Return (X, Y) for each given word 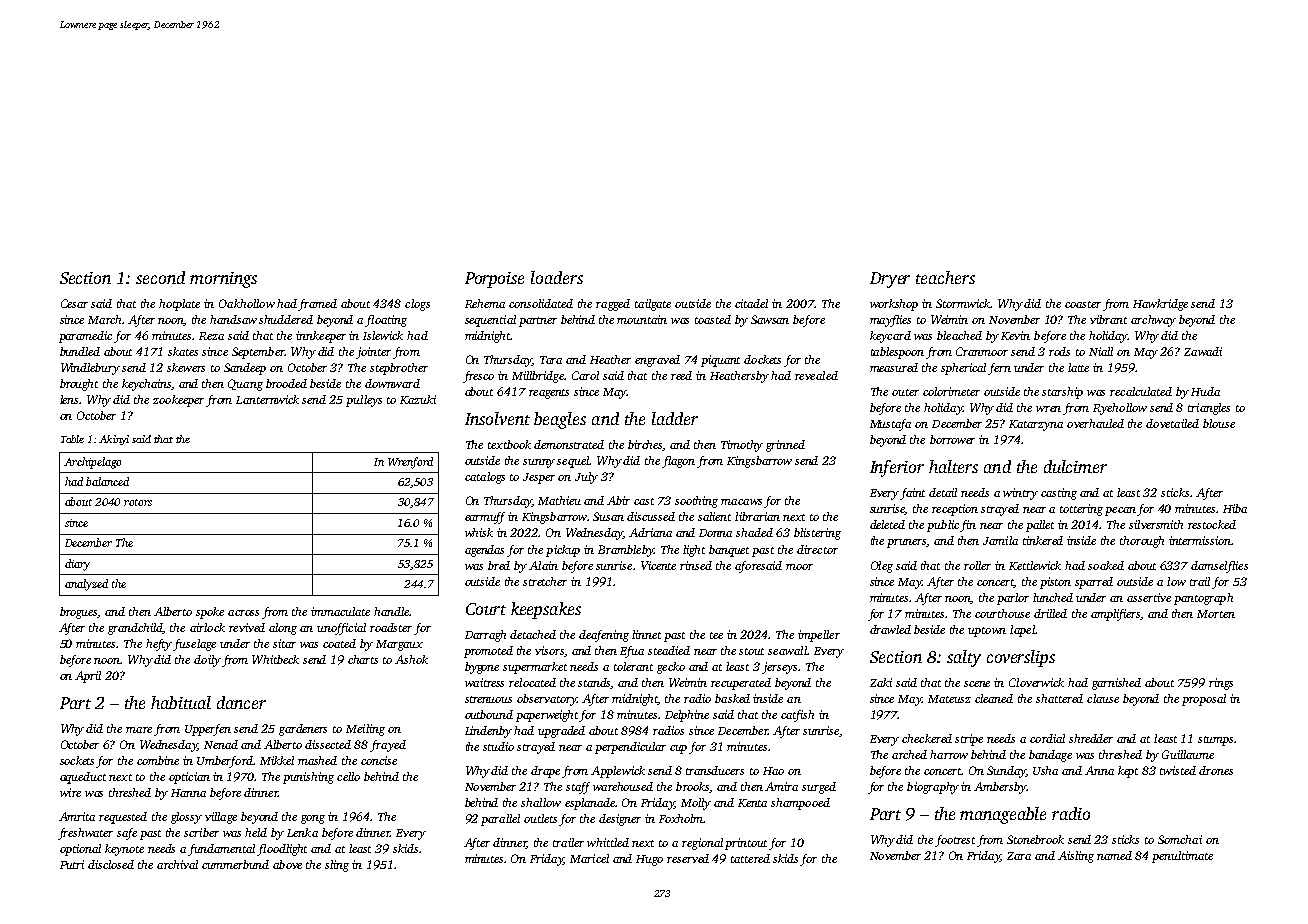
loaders (557, 277)
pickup (563, 551)
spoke (210, 613)
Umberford (225, 762)
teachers (945, 277)
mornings (223, 280)
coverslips (1021, 658)
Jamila (1000, 540)
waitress (484, 682)
